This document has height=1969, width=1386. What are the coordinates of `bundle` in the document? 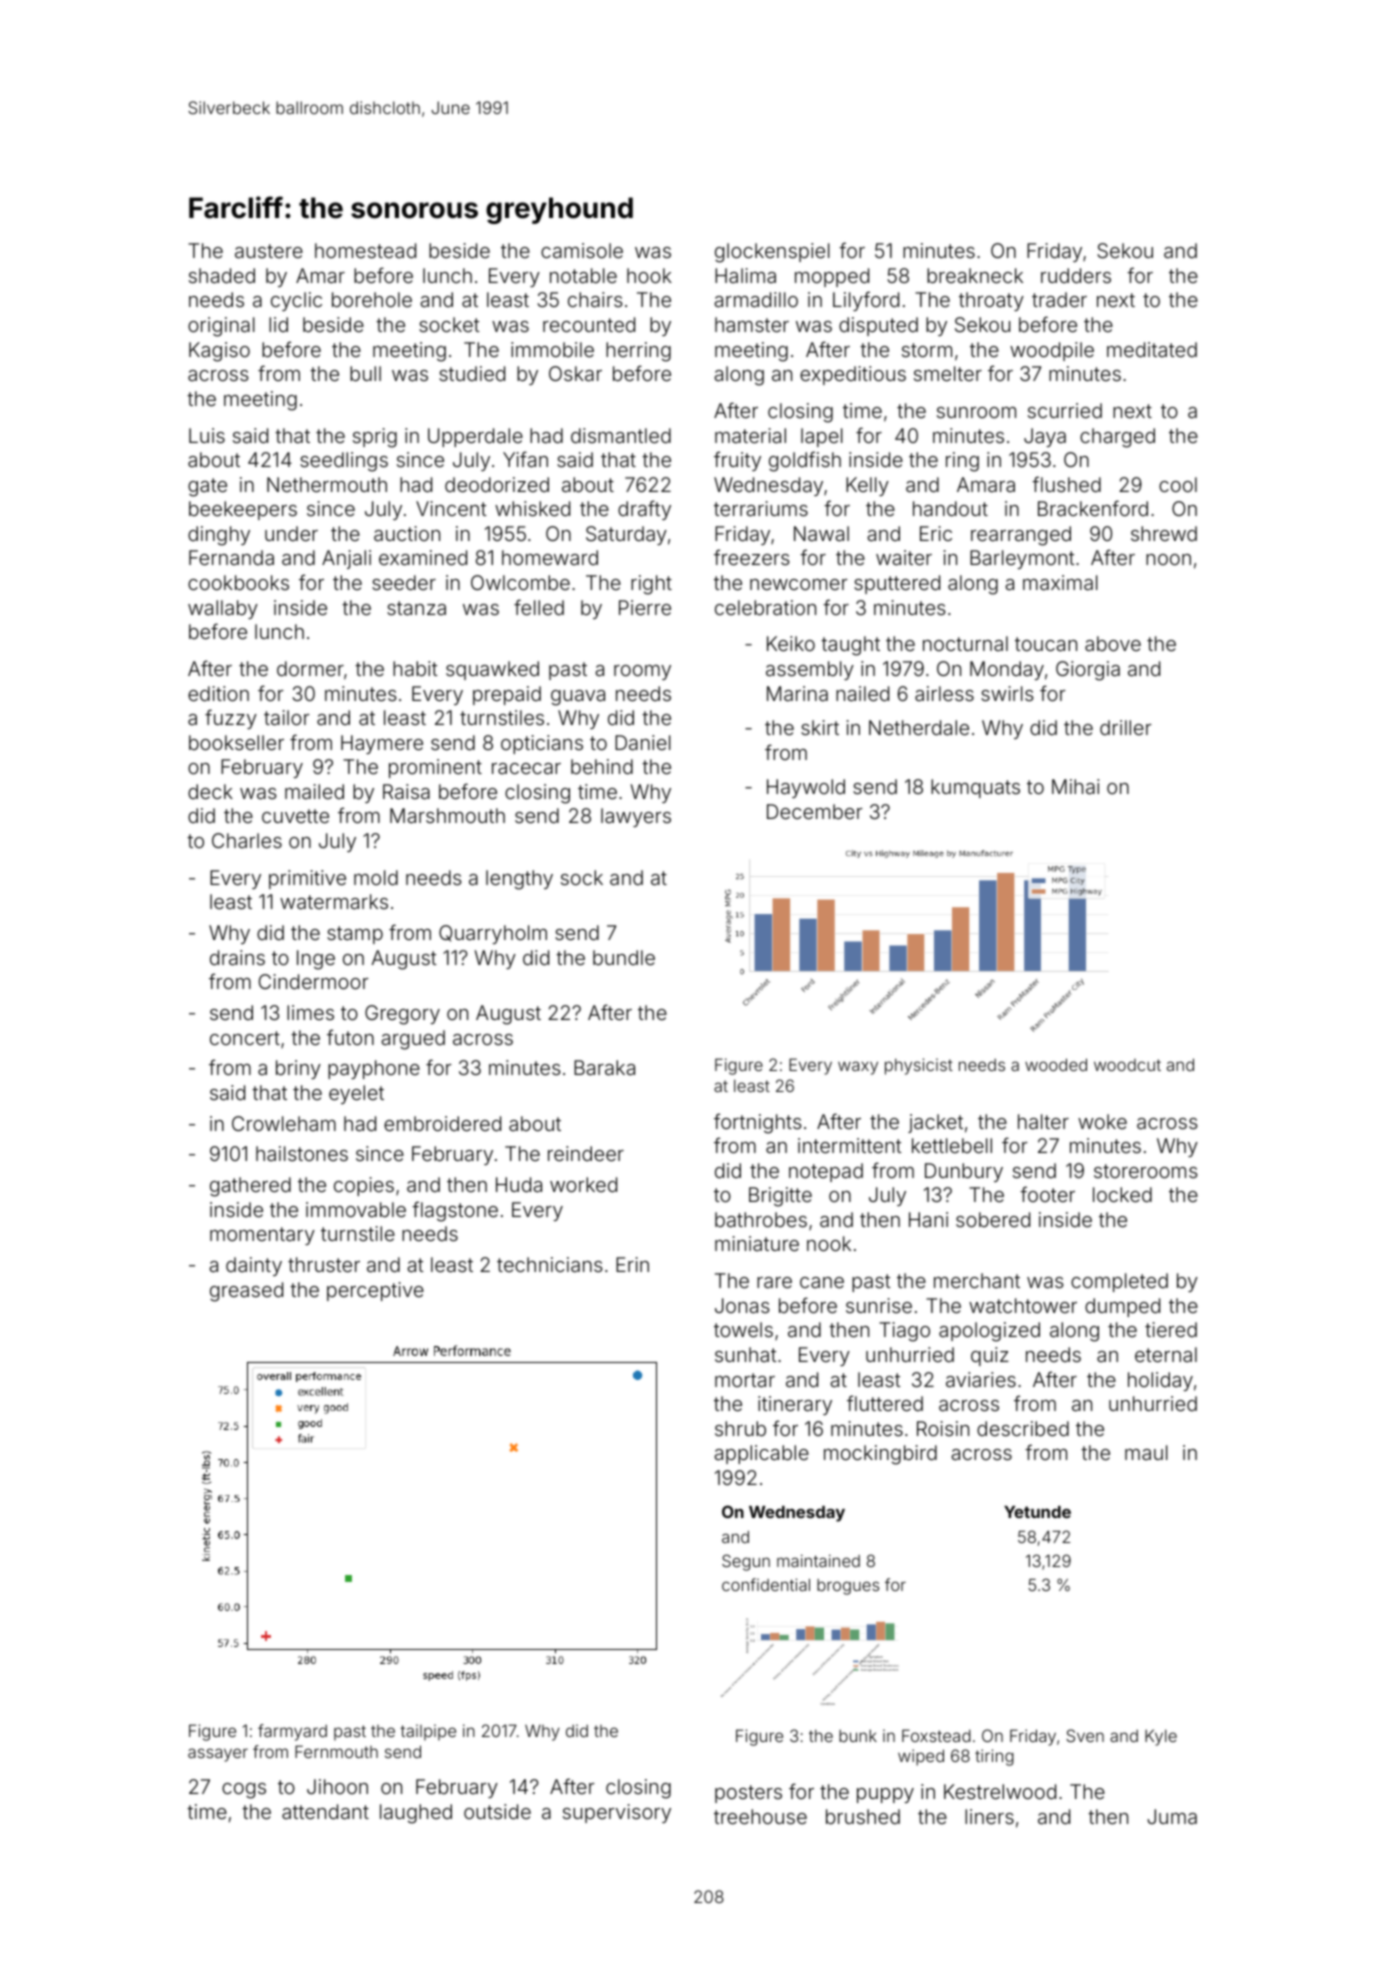 It's located at (624, 957).
